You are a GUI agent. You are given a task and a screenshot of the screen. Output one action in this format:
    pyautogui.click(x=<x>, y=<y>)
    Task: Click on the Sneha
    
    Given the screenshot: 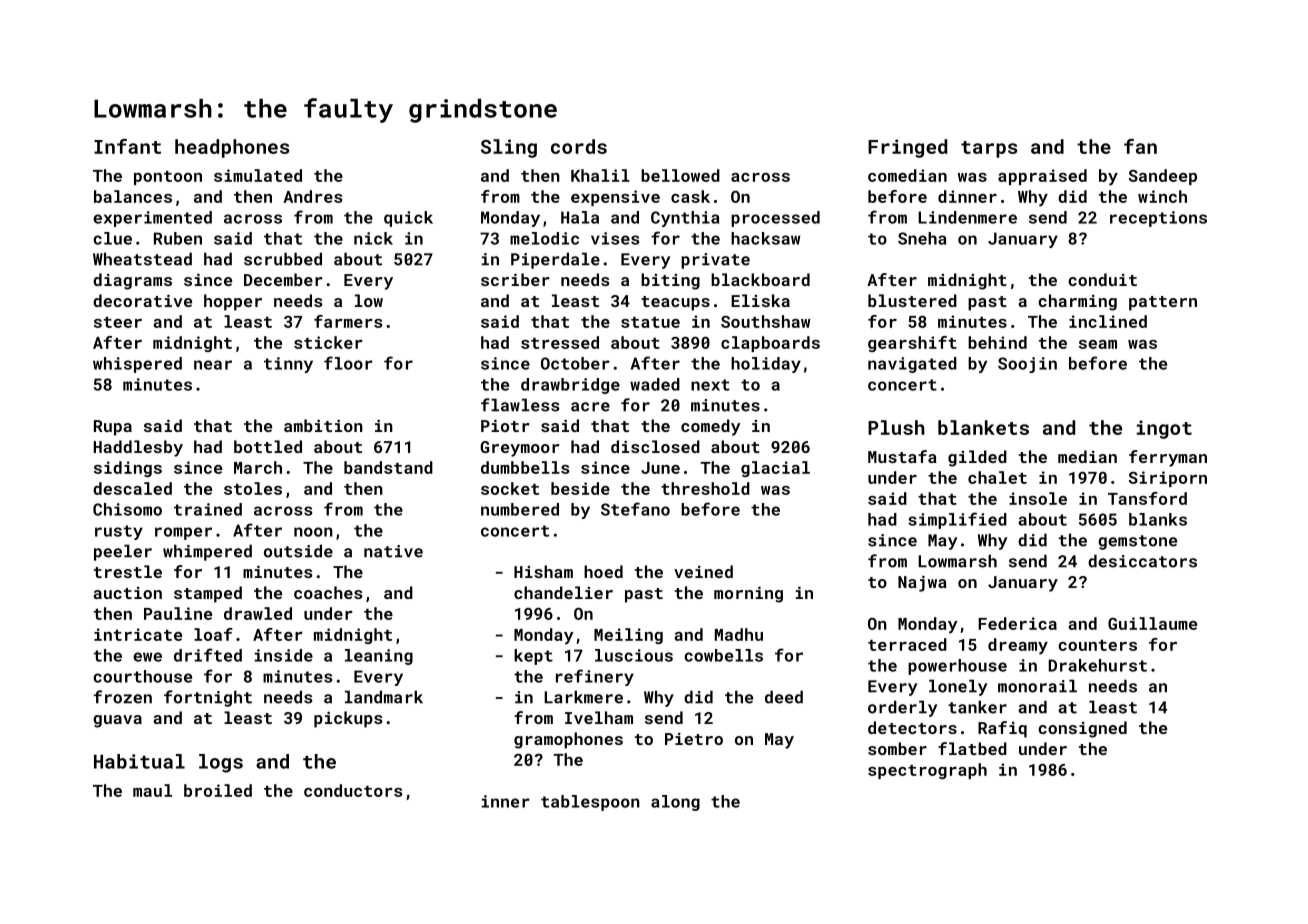 What is the action you would take?
    pyautogui.click(x=922, y=238)
